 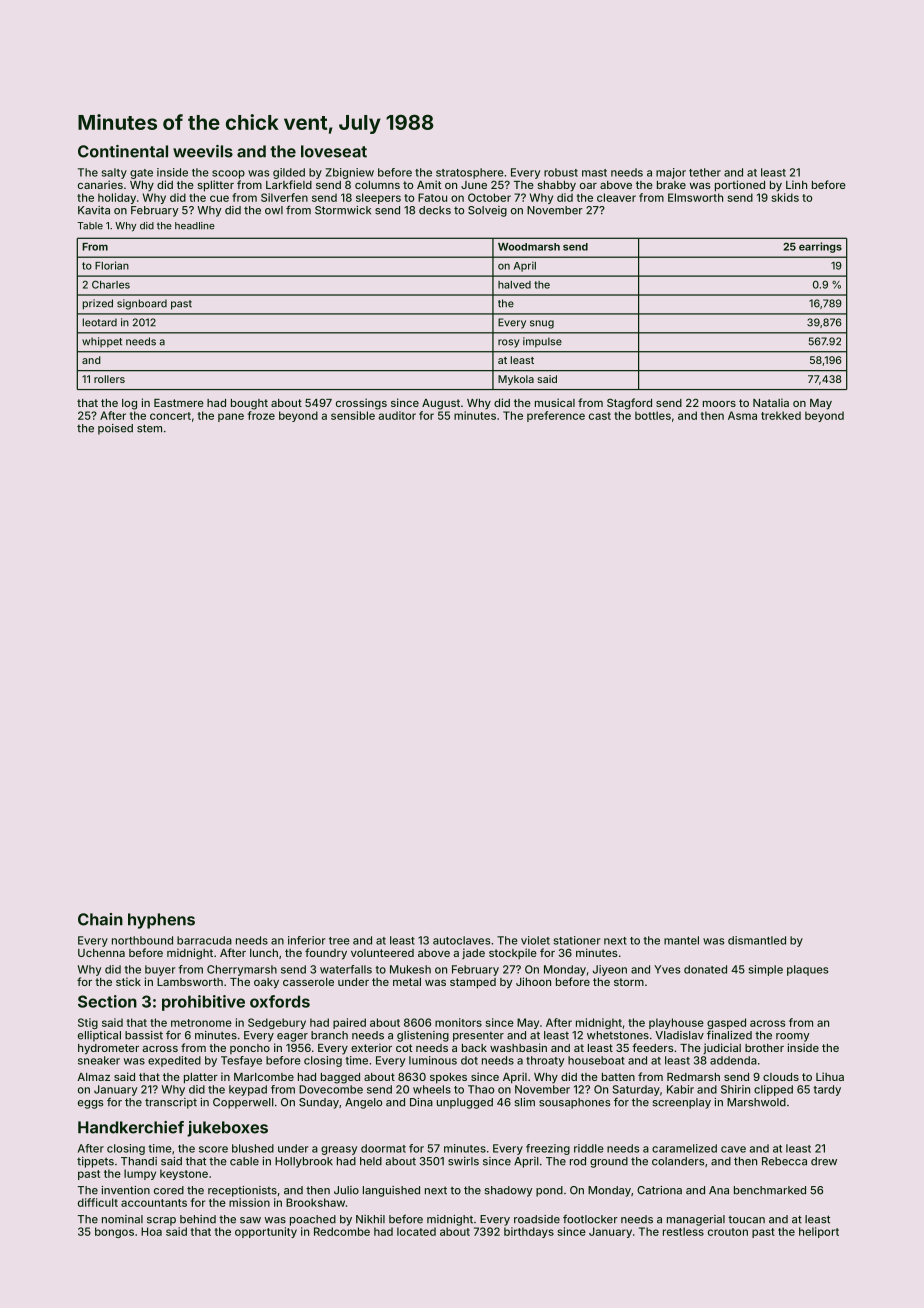 I want to click on stem, so click(x=149, y=428).
